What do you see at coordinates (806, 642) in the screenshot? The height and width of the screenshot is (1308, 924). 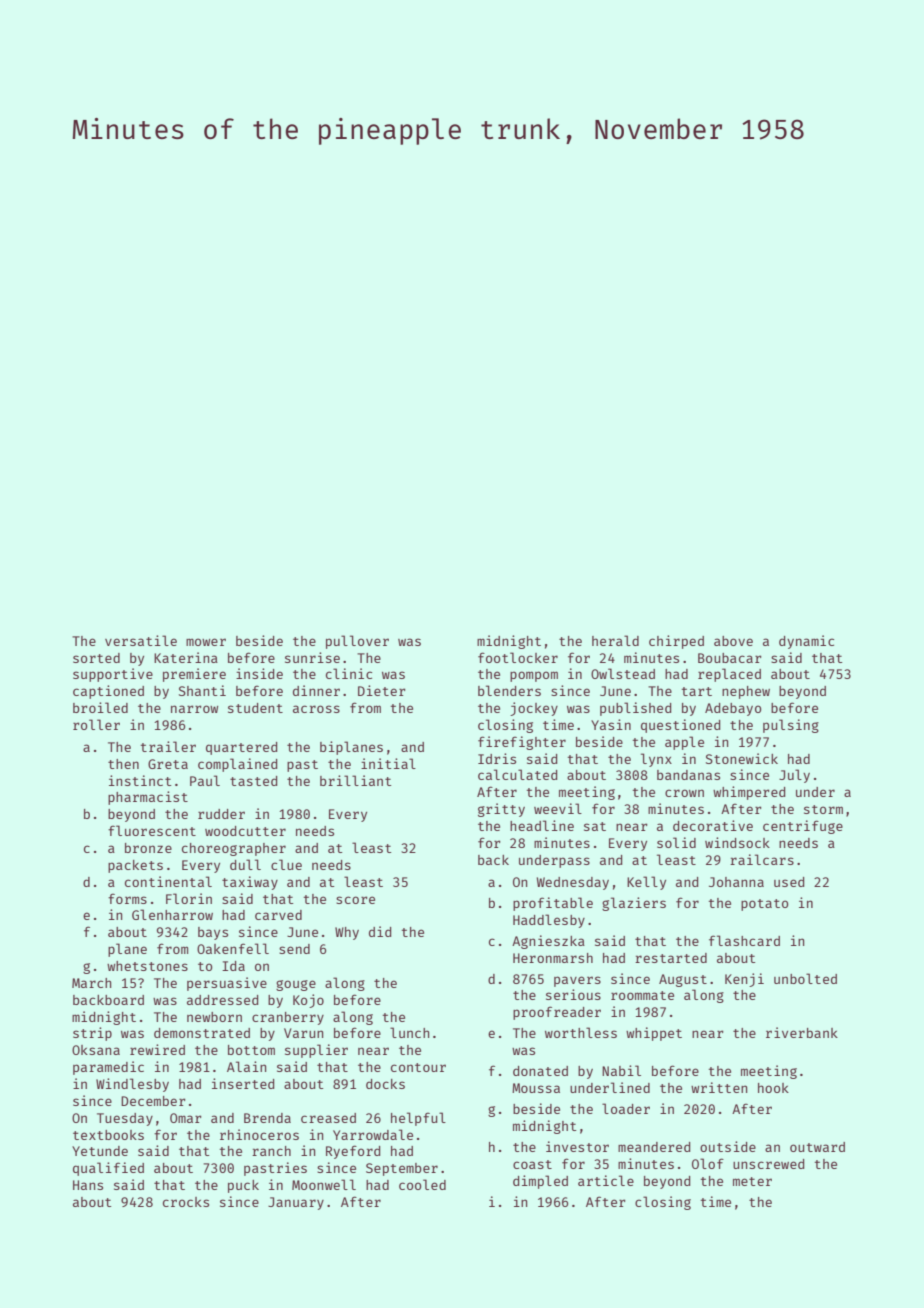 I see `dynamic` at bounding box center [806, 642].
